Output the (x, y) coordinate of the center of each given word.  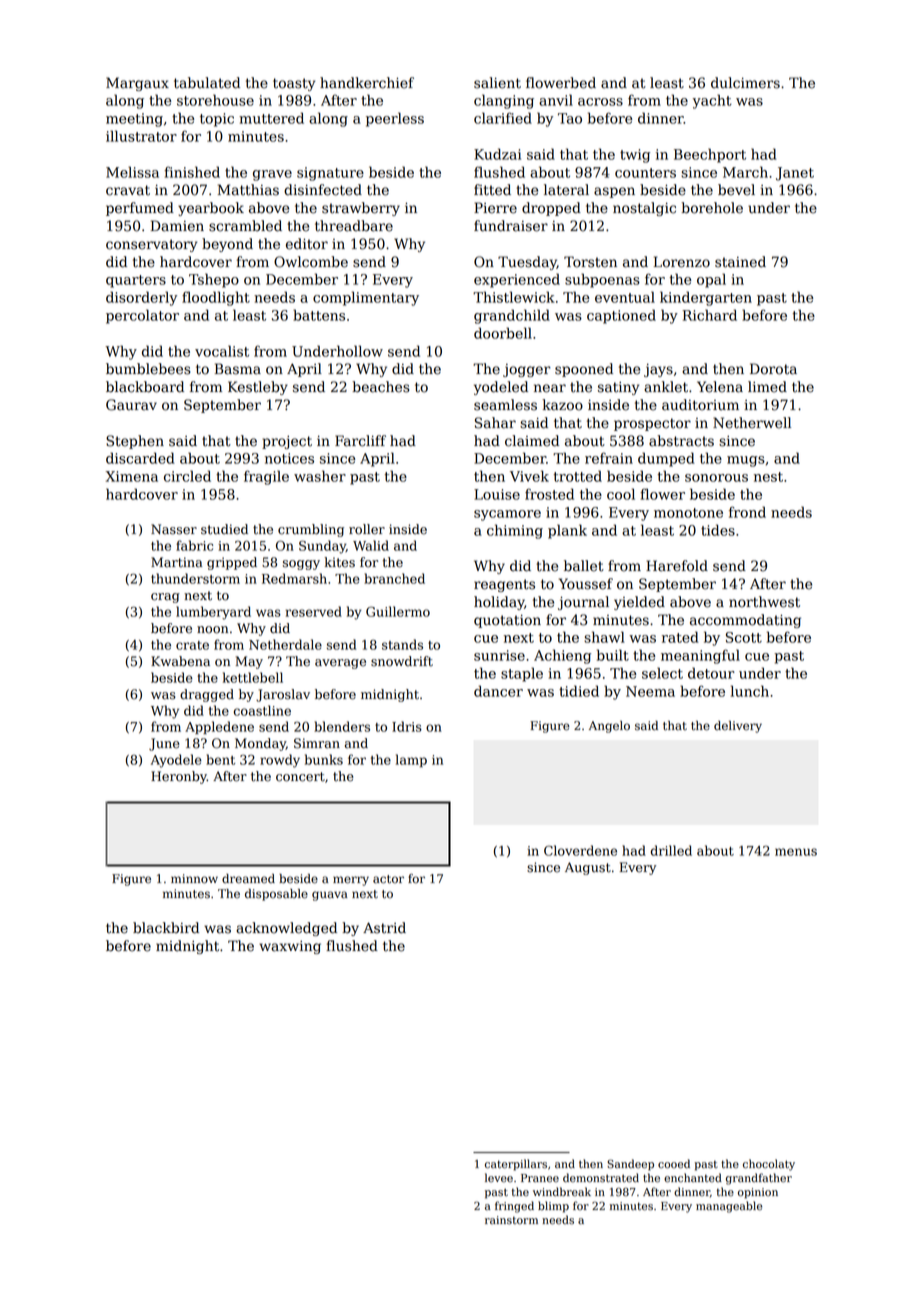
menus (796, 852)
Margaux (137, 84)
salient (497, 83)
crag (165, 598)
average (340, 664)
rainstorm (511, 1220)
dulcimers (745, 83)
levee (499, 1178)
